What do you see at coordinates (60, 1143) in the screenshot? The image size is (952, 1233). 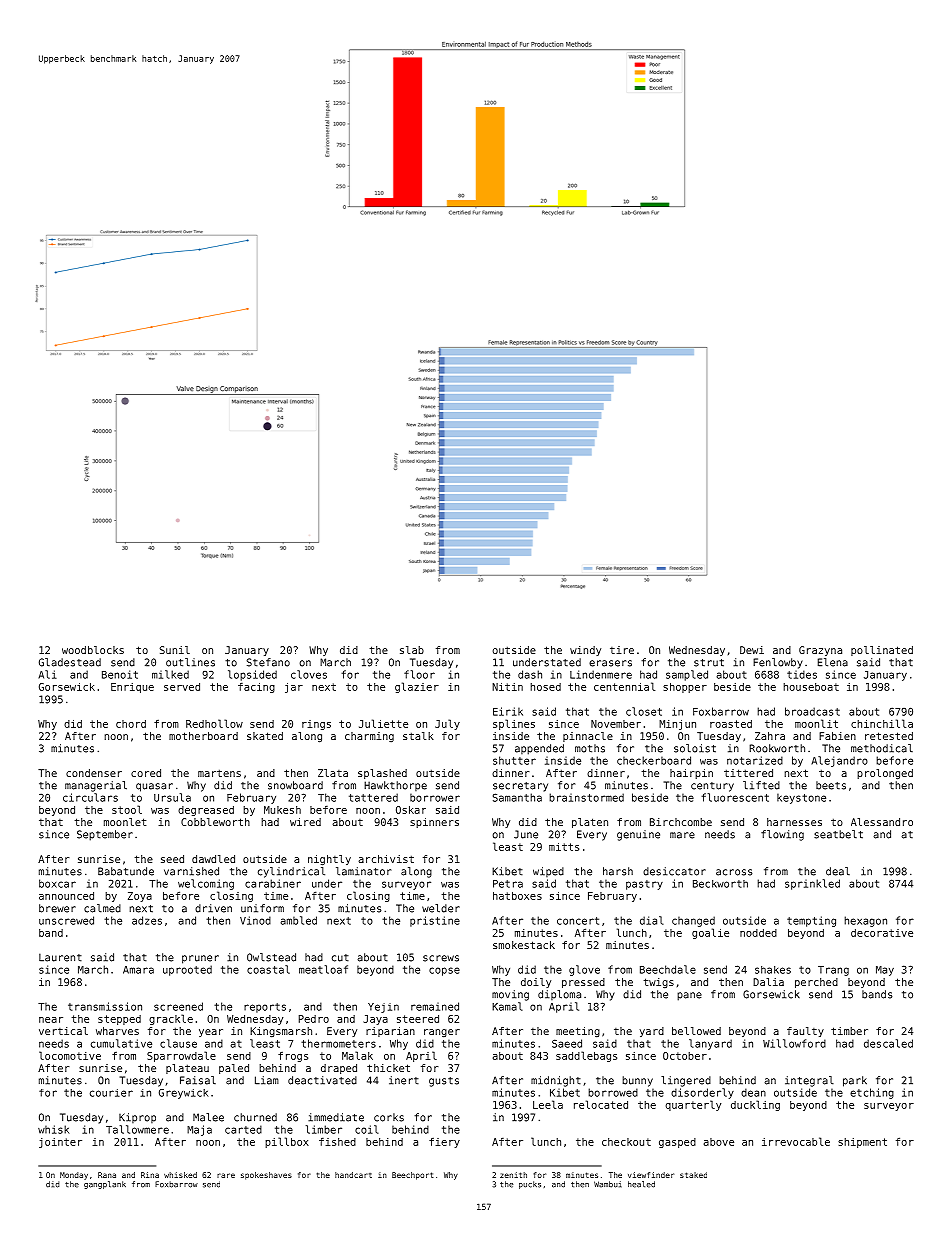 I see `jointer` at bounding box center [60, 1143].
